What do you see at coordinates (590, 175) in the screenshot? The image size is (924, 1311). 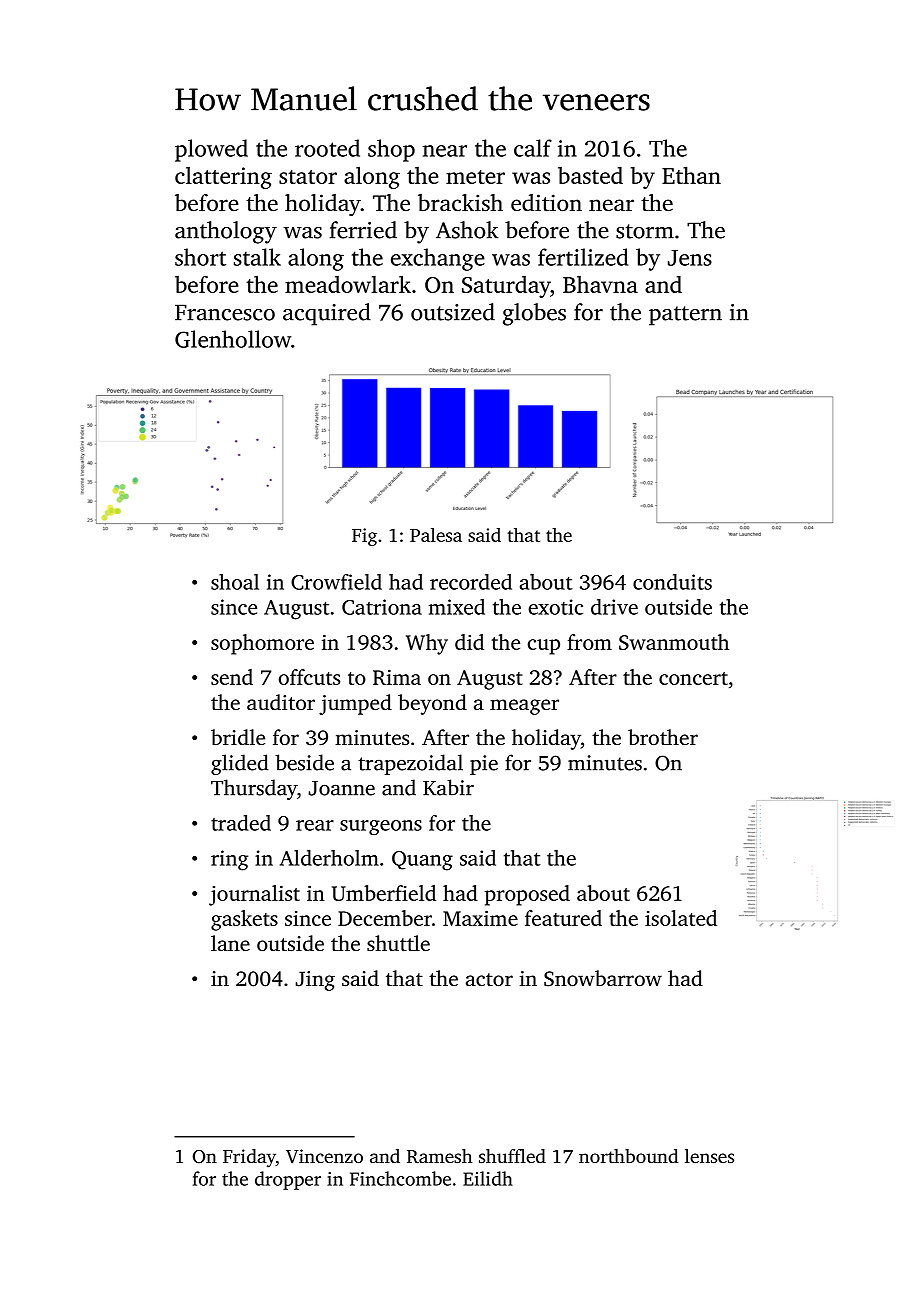 I see `basted` at bounding box center [590, 175].
